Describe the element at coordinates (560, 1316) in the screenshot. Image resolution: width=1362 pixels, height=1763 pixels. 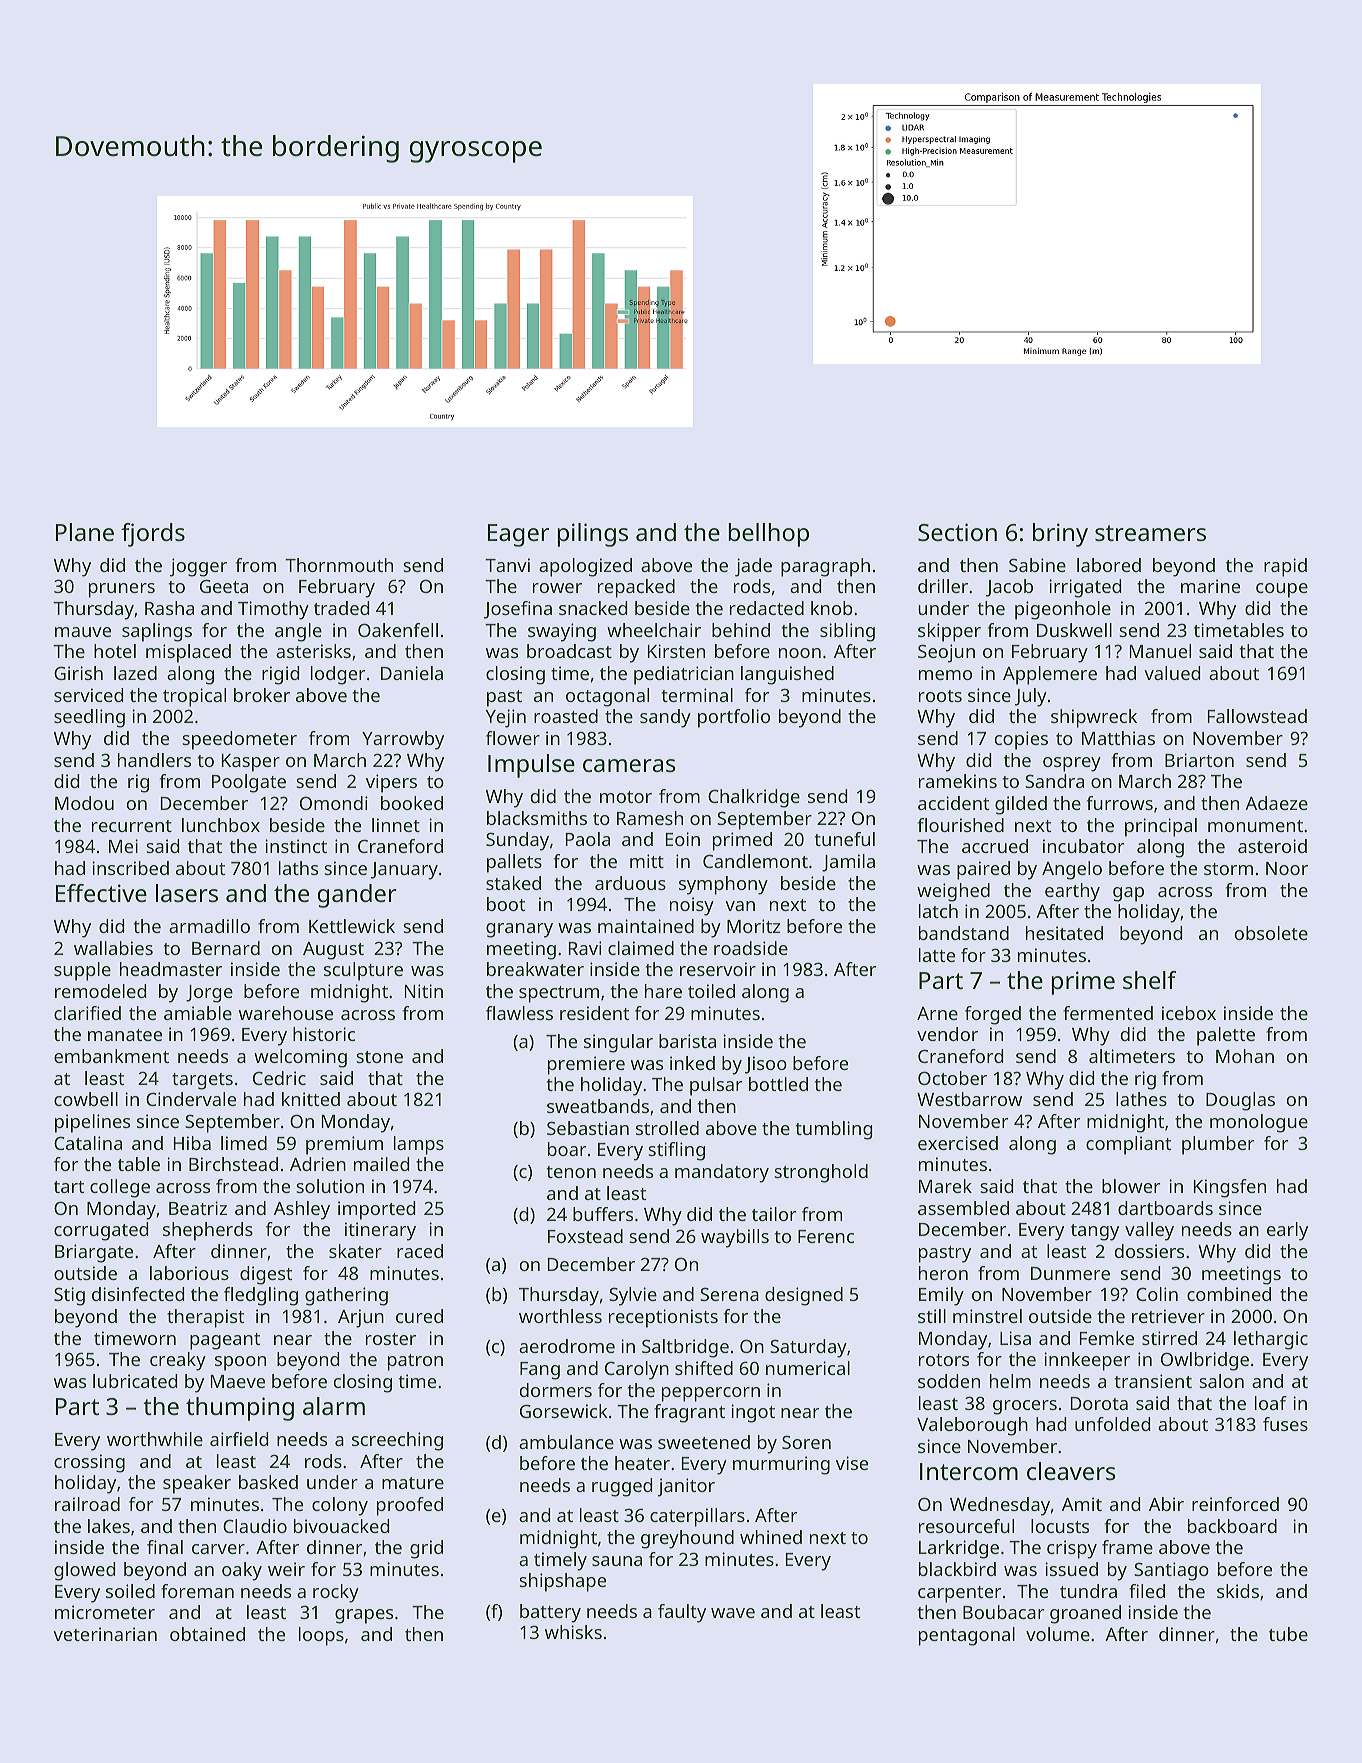
I see `worthless` at that location.
